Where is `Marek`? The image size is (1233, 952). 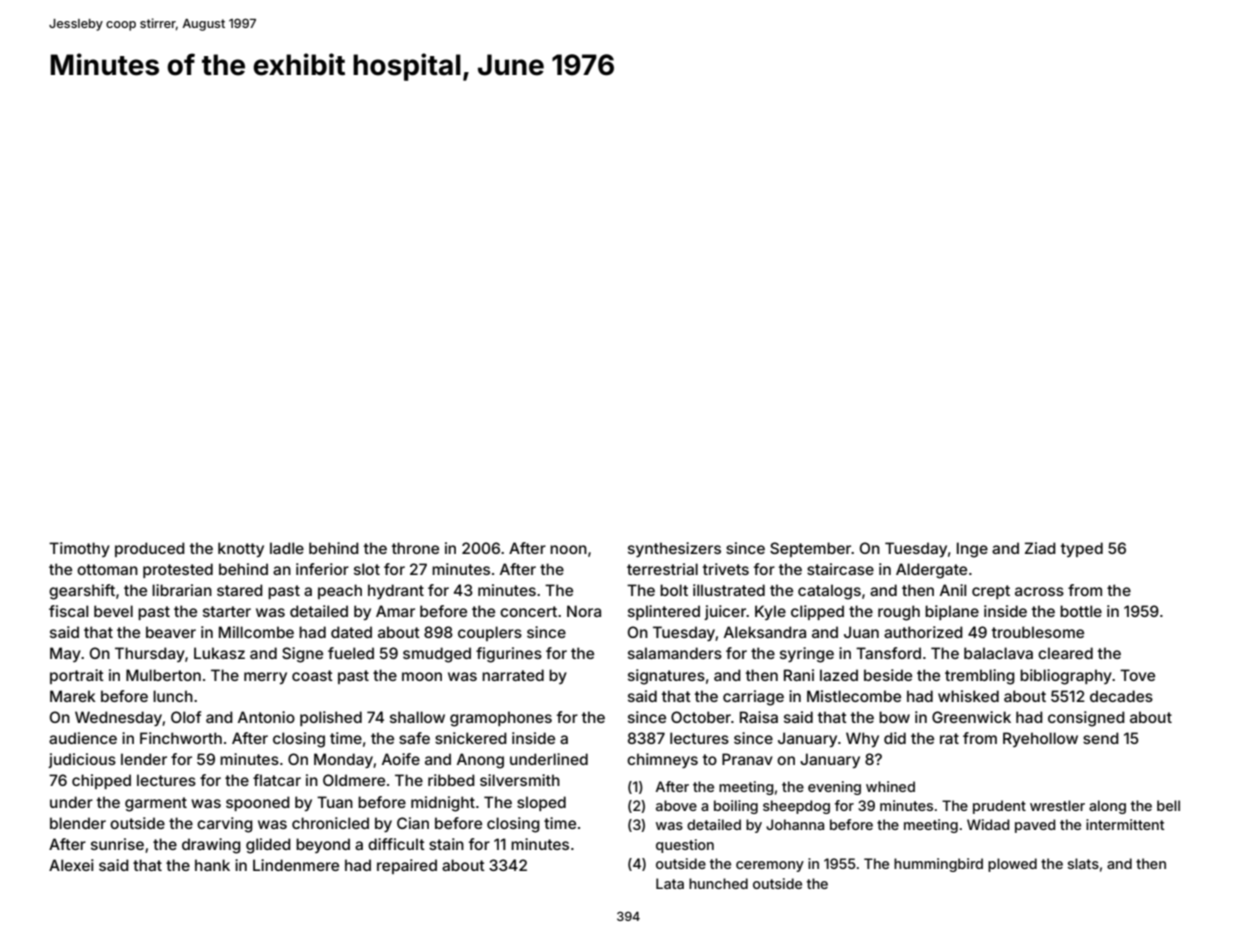 Marek is located at coordinates (73, 696).
